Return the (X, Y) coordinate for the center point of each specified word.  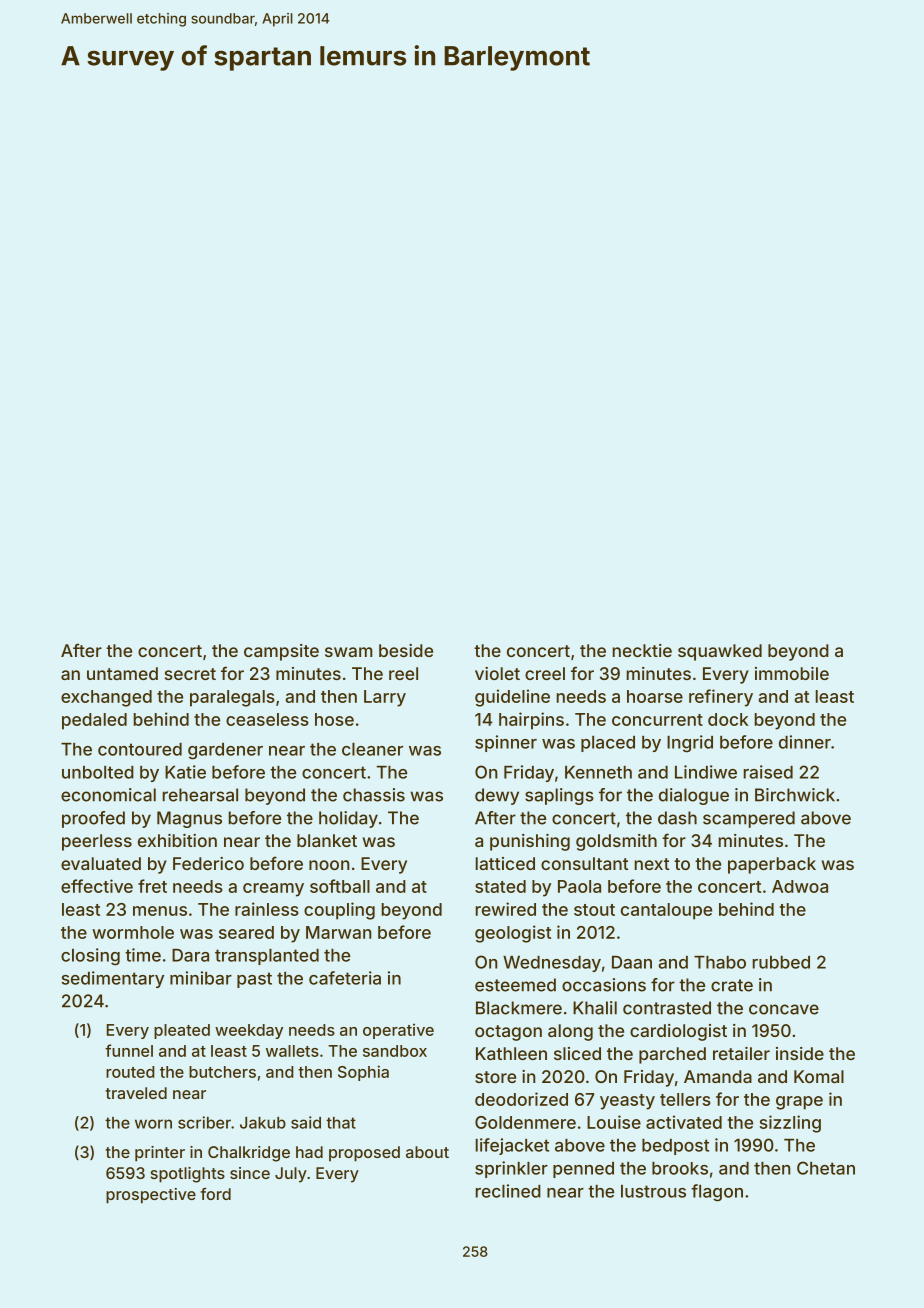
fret (152, 886)
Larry (385, 698)
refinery (721, 698)
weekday (249, 1031)
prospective (151, 1196)
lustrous (653, 1191)
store (495, 1077)
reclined (508, 1191)
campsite (281, 652)
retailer (741, 1053)
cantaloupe (666, 911)
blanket (327, 840)
